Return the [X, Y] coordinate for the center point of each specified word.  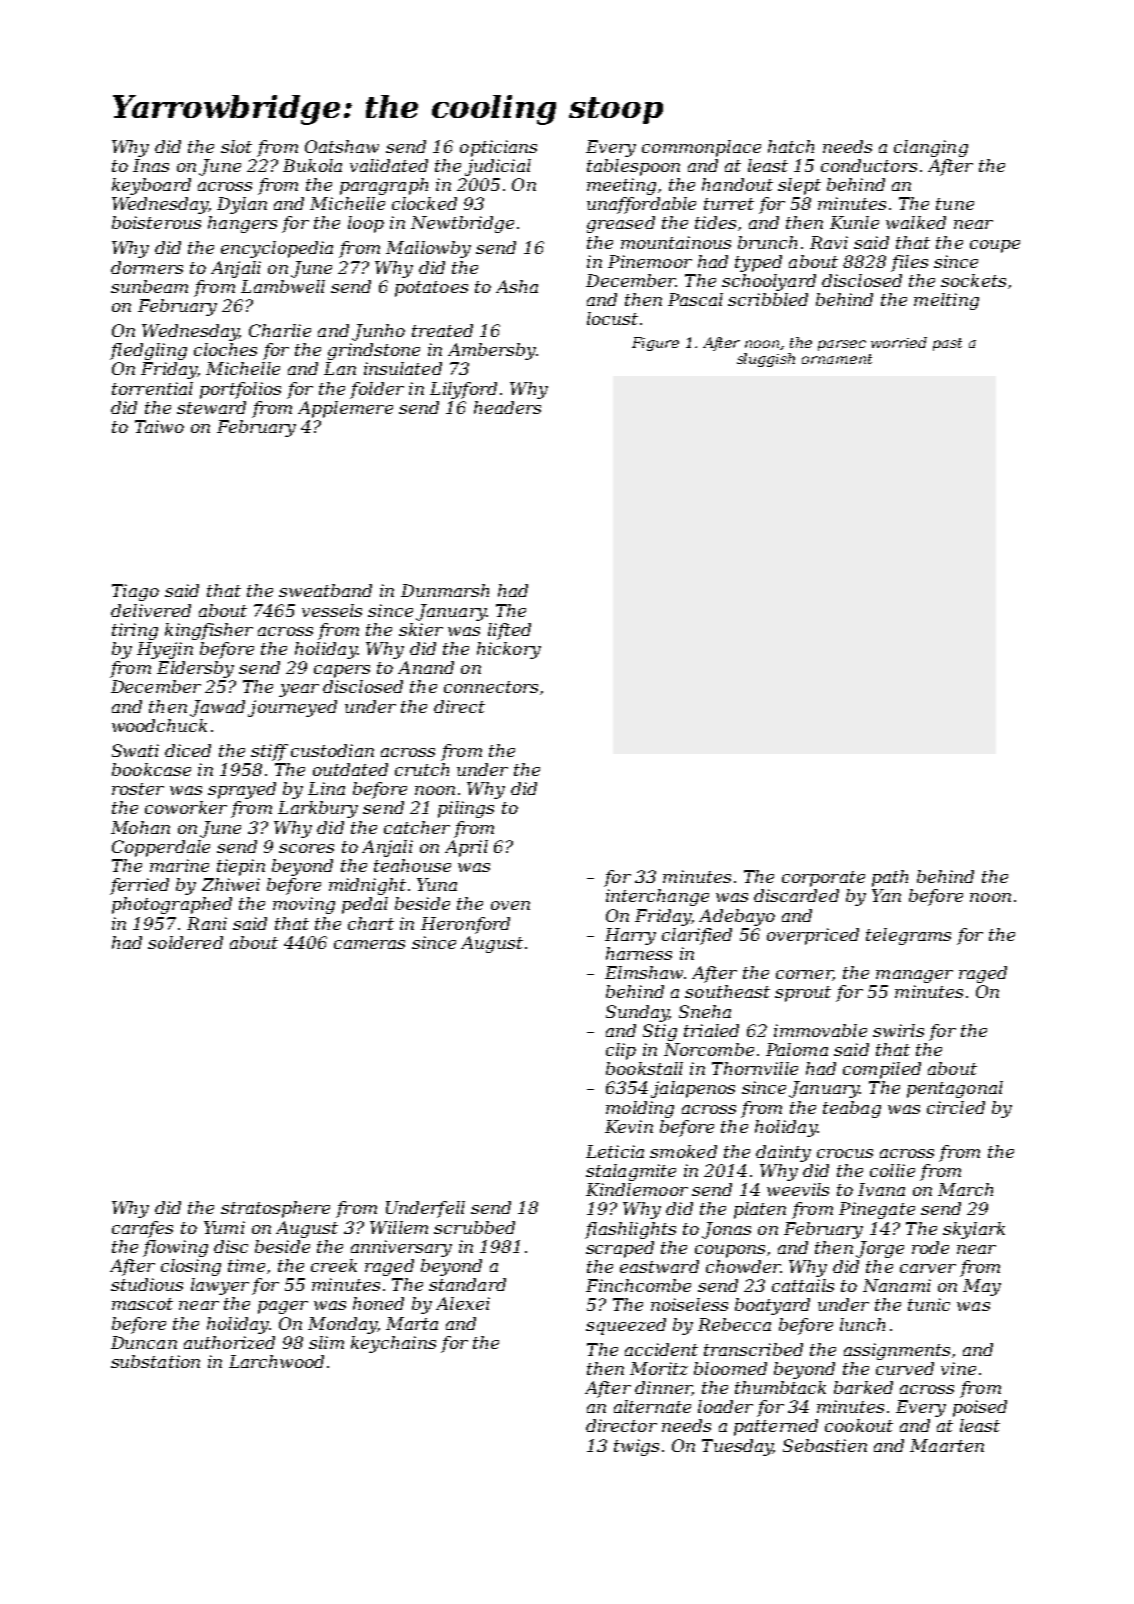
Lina [326, 788]
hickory [509, 650]
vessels [332, 610]
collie [892, 1170]
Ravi [829, 242]
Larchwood [276, 1361]
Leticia [615, 1151]
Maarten [947, 1445]
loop [366, 224]
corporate [823, 879]
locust [612, 318]
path [890, 878]
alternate [652, 1406]
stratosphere [275, 1209]
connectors [491, 687]
